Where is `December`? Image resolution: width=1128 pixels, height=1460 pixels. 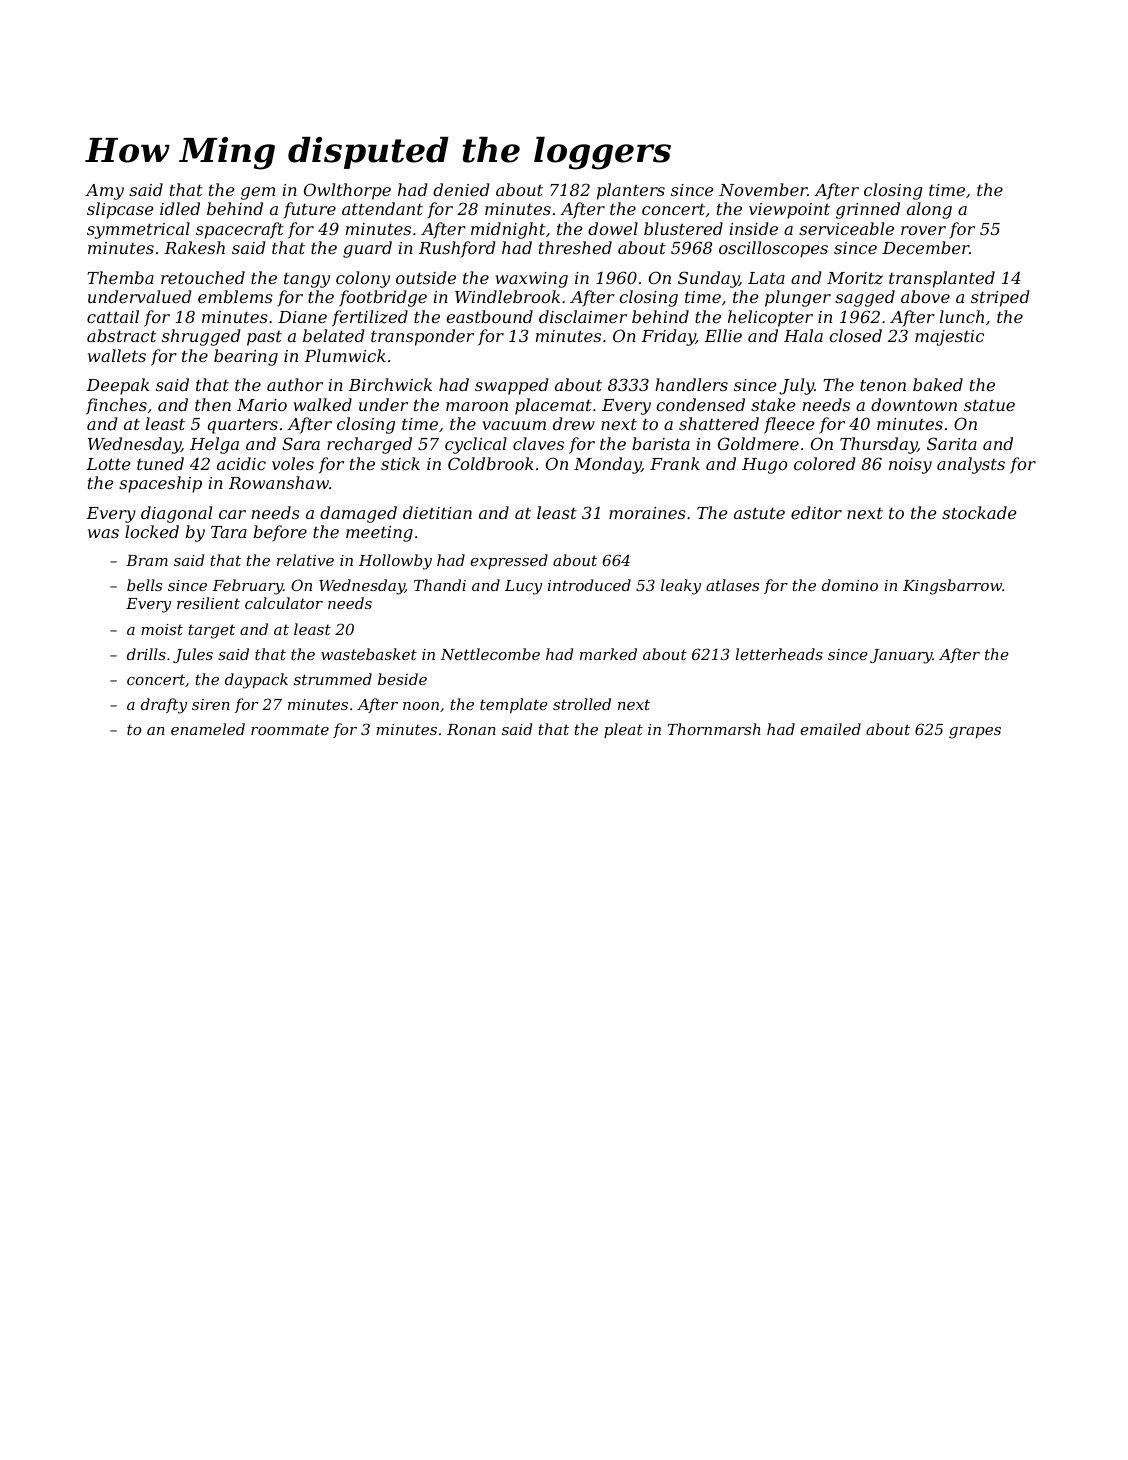
December is located at coordinates (925, 247).
